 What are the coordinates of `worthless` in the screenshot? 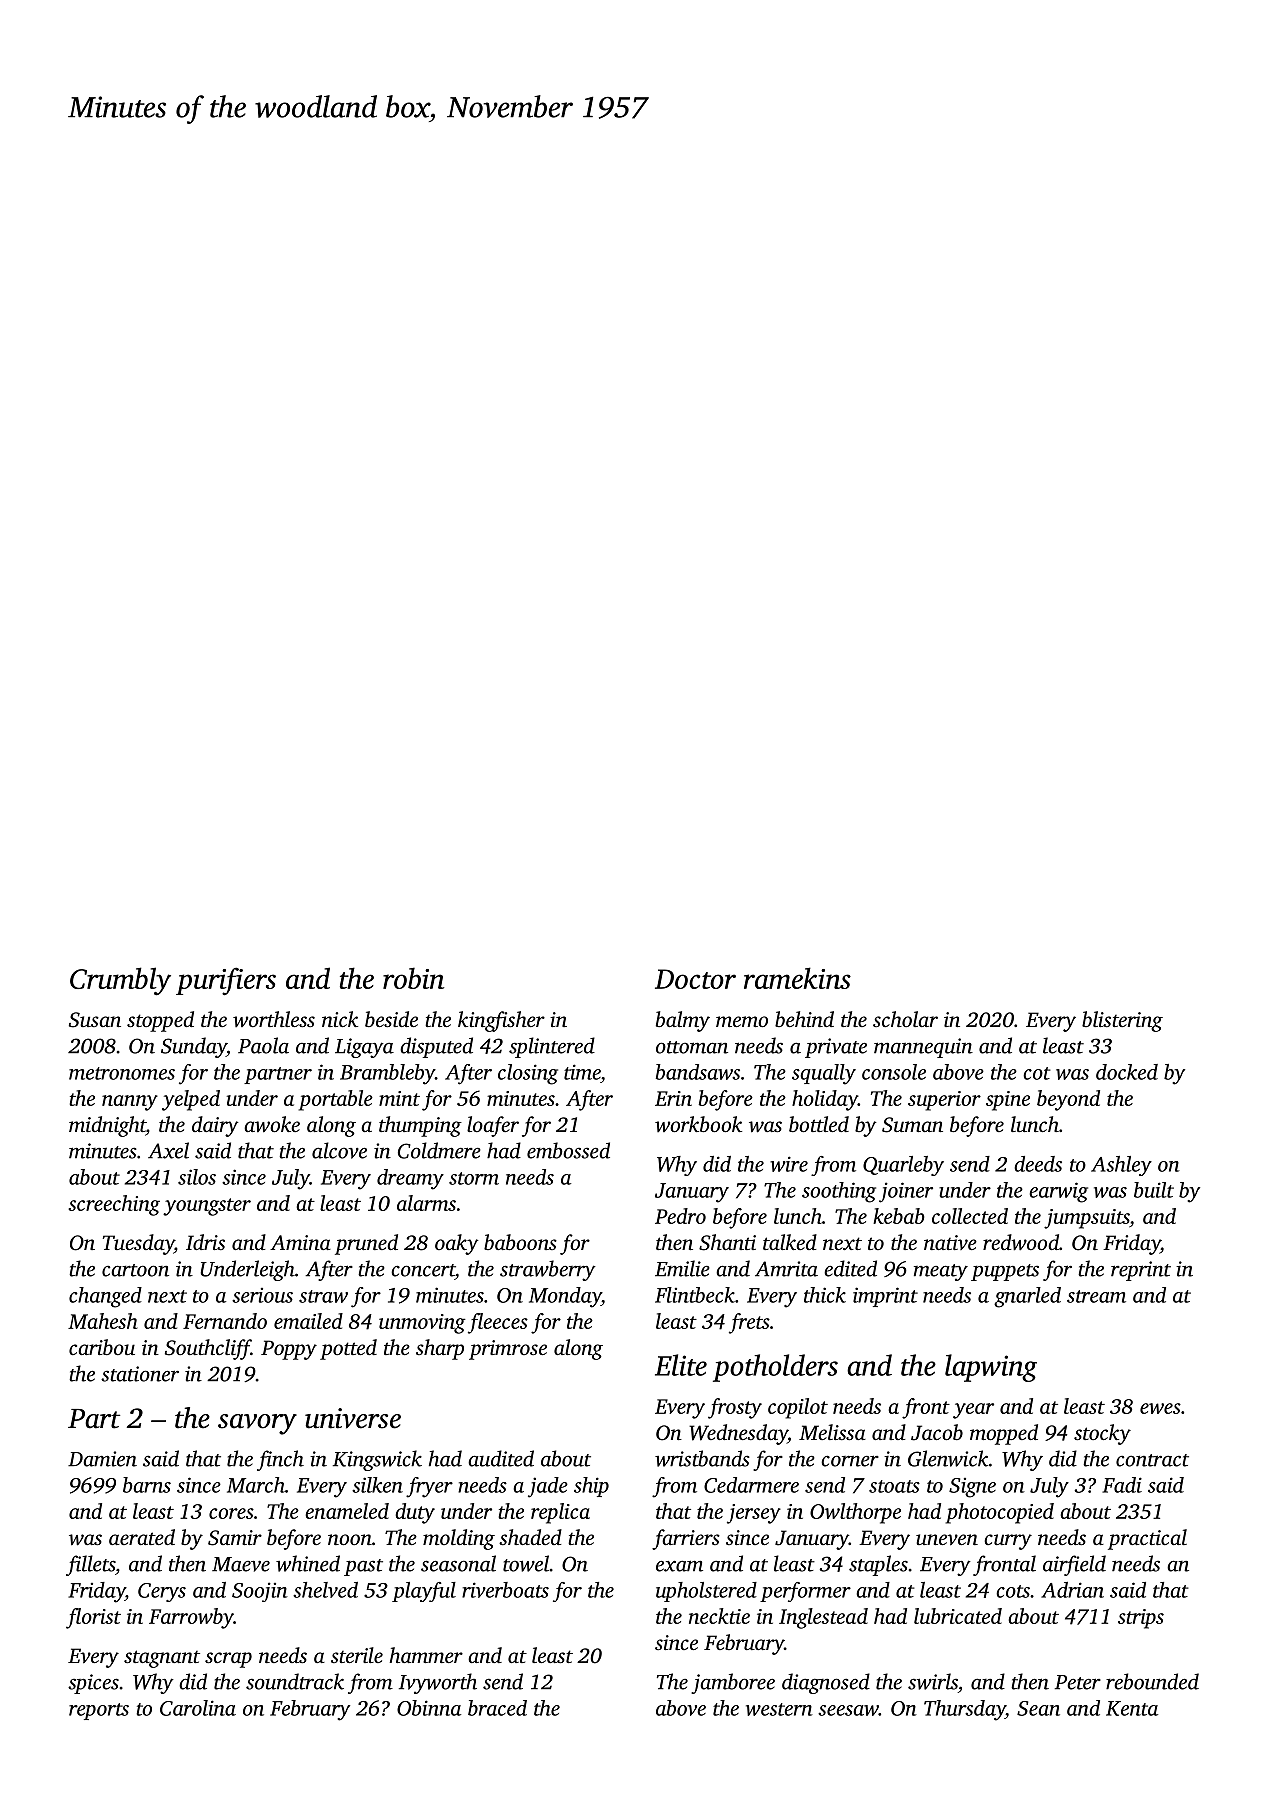 It's located at (274, 1019).
